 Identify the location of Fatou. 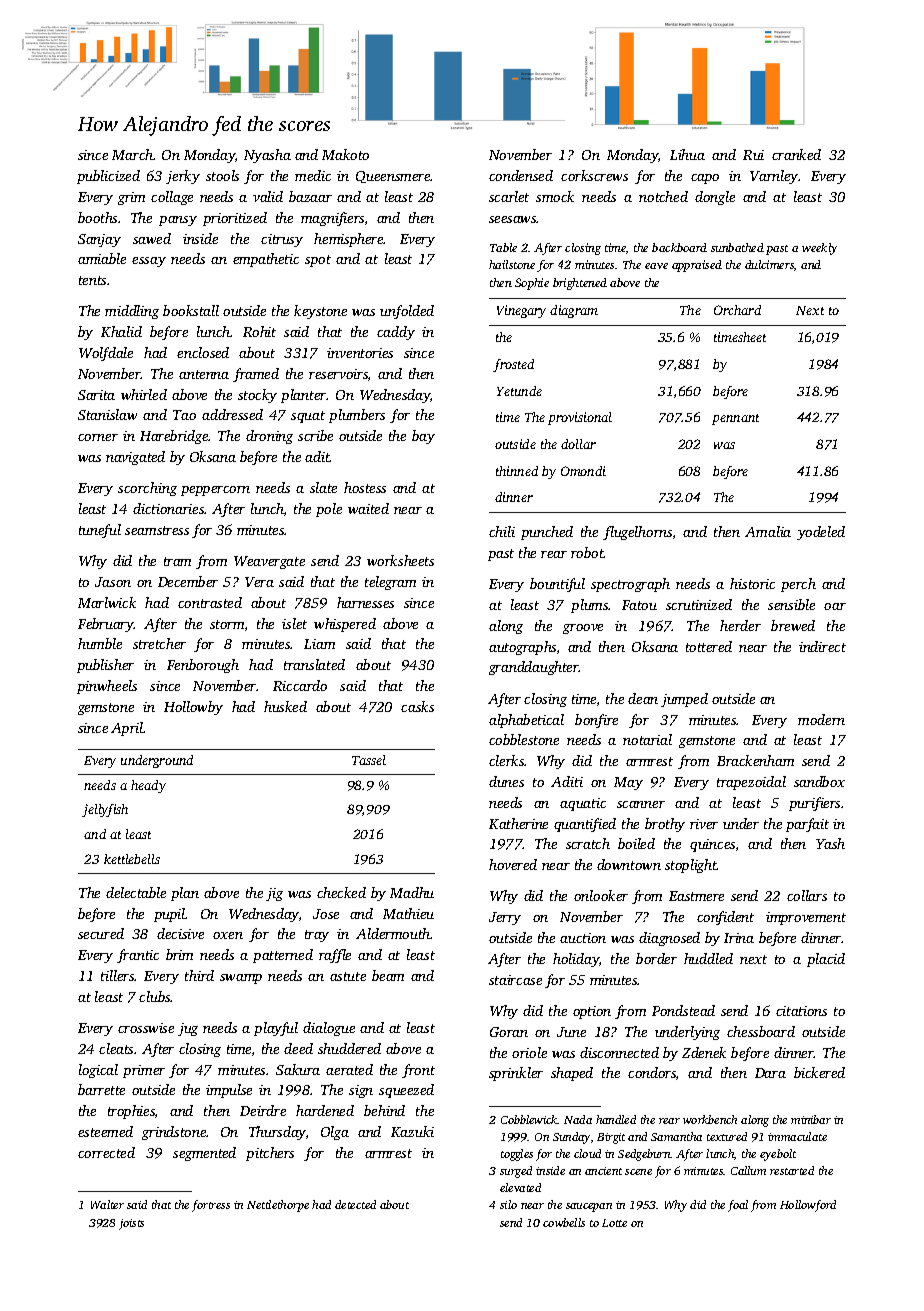
(639, 605).
